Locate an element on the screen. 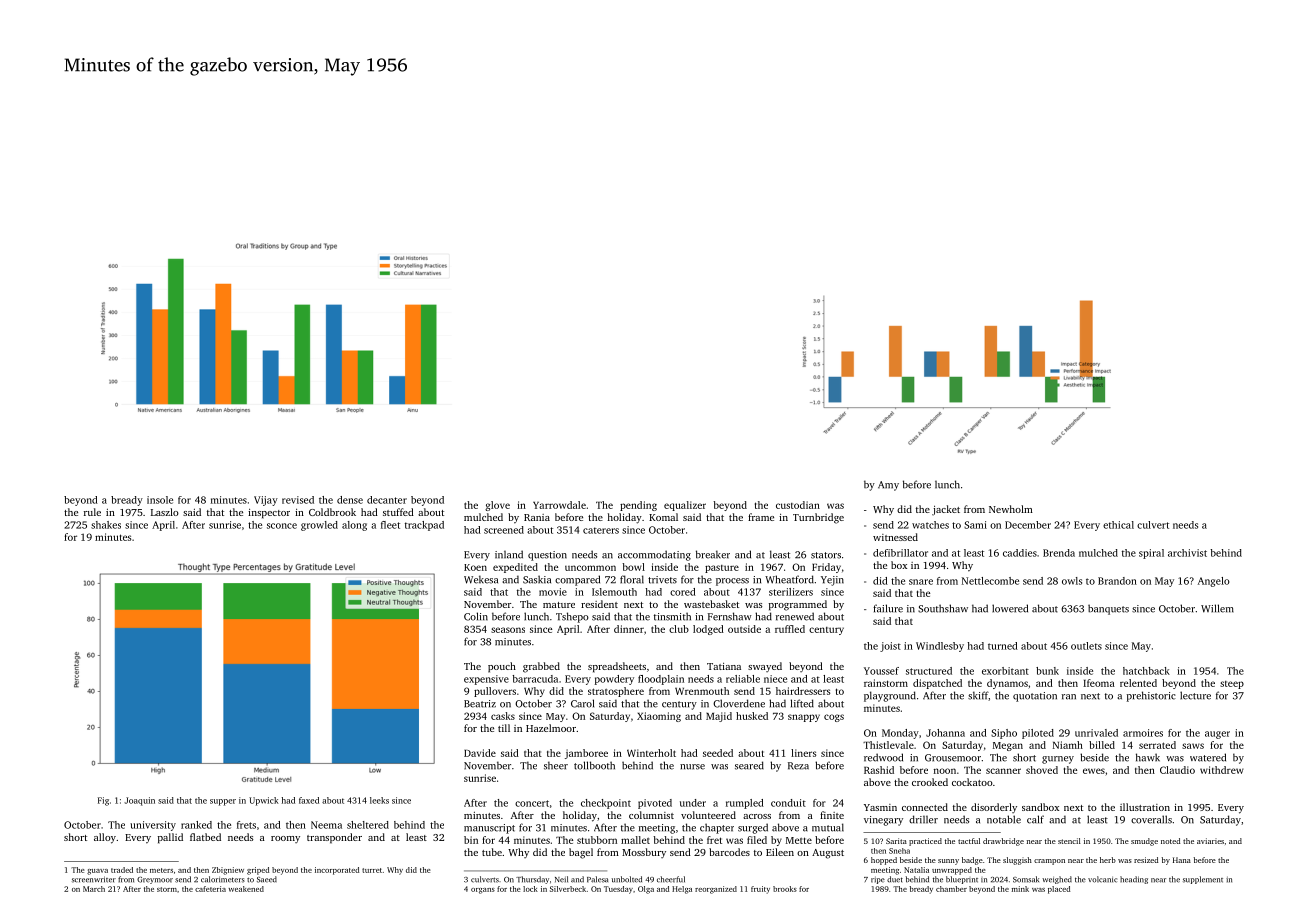  Colin is located at coordinates (476, 616).
